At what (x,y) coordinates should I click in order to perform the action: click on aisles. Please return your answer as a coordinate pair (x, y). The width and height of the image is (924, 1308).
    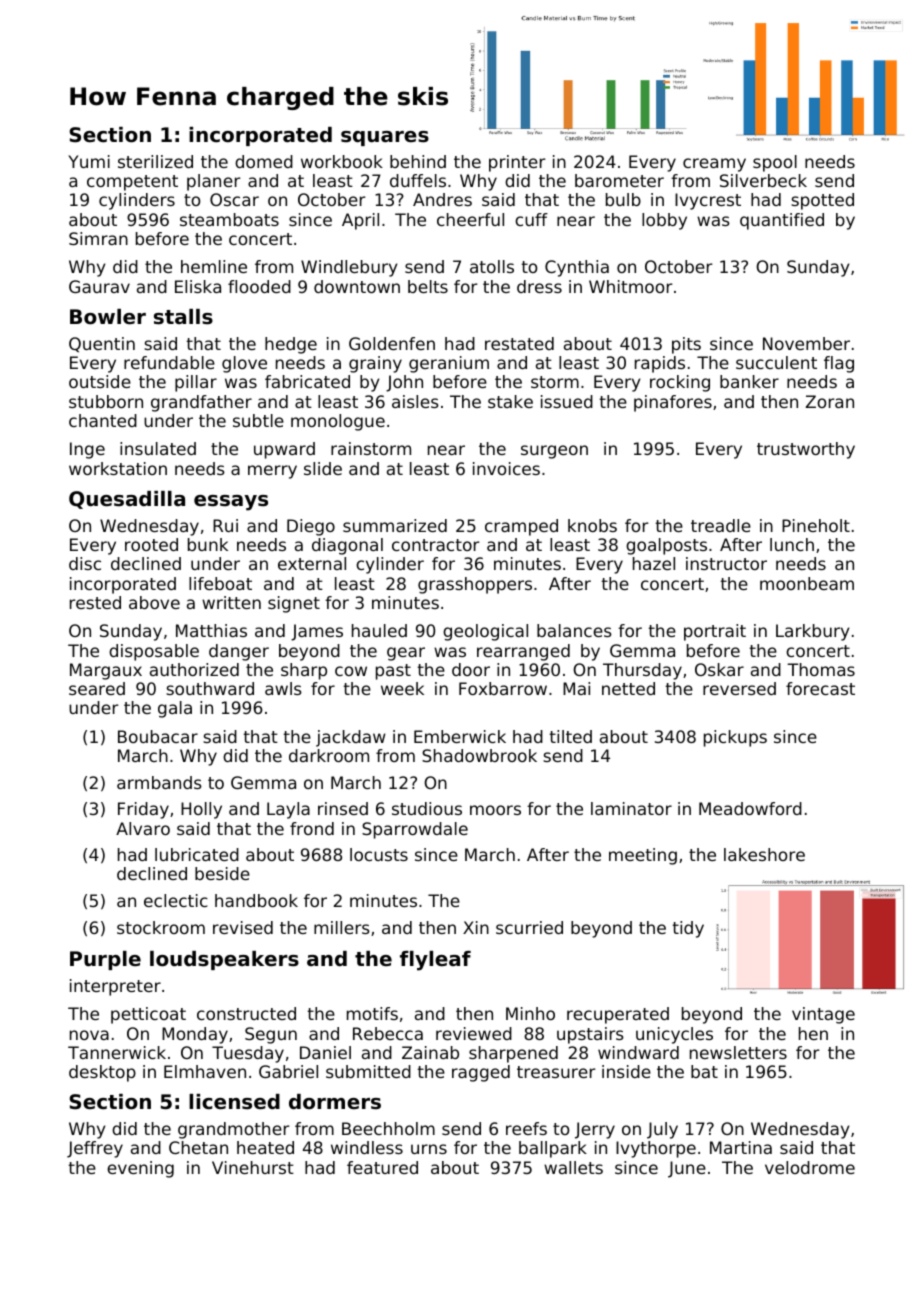
    Looking at the image, I should click on (415, 401).
